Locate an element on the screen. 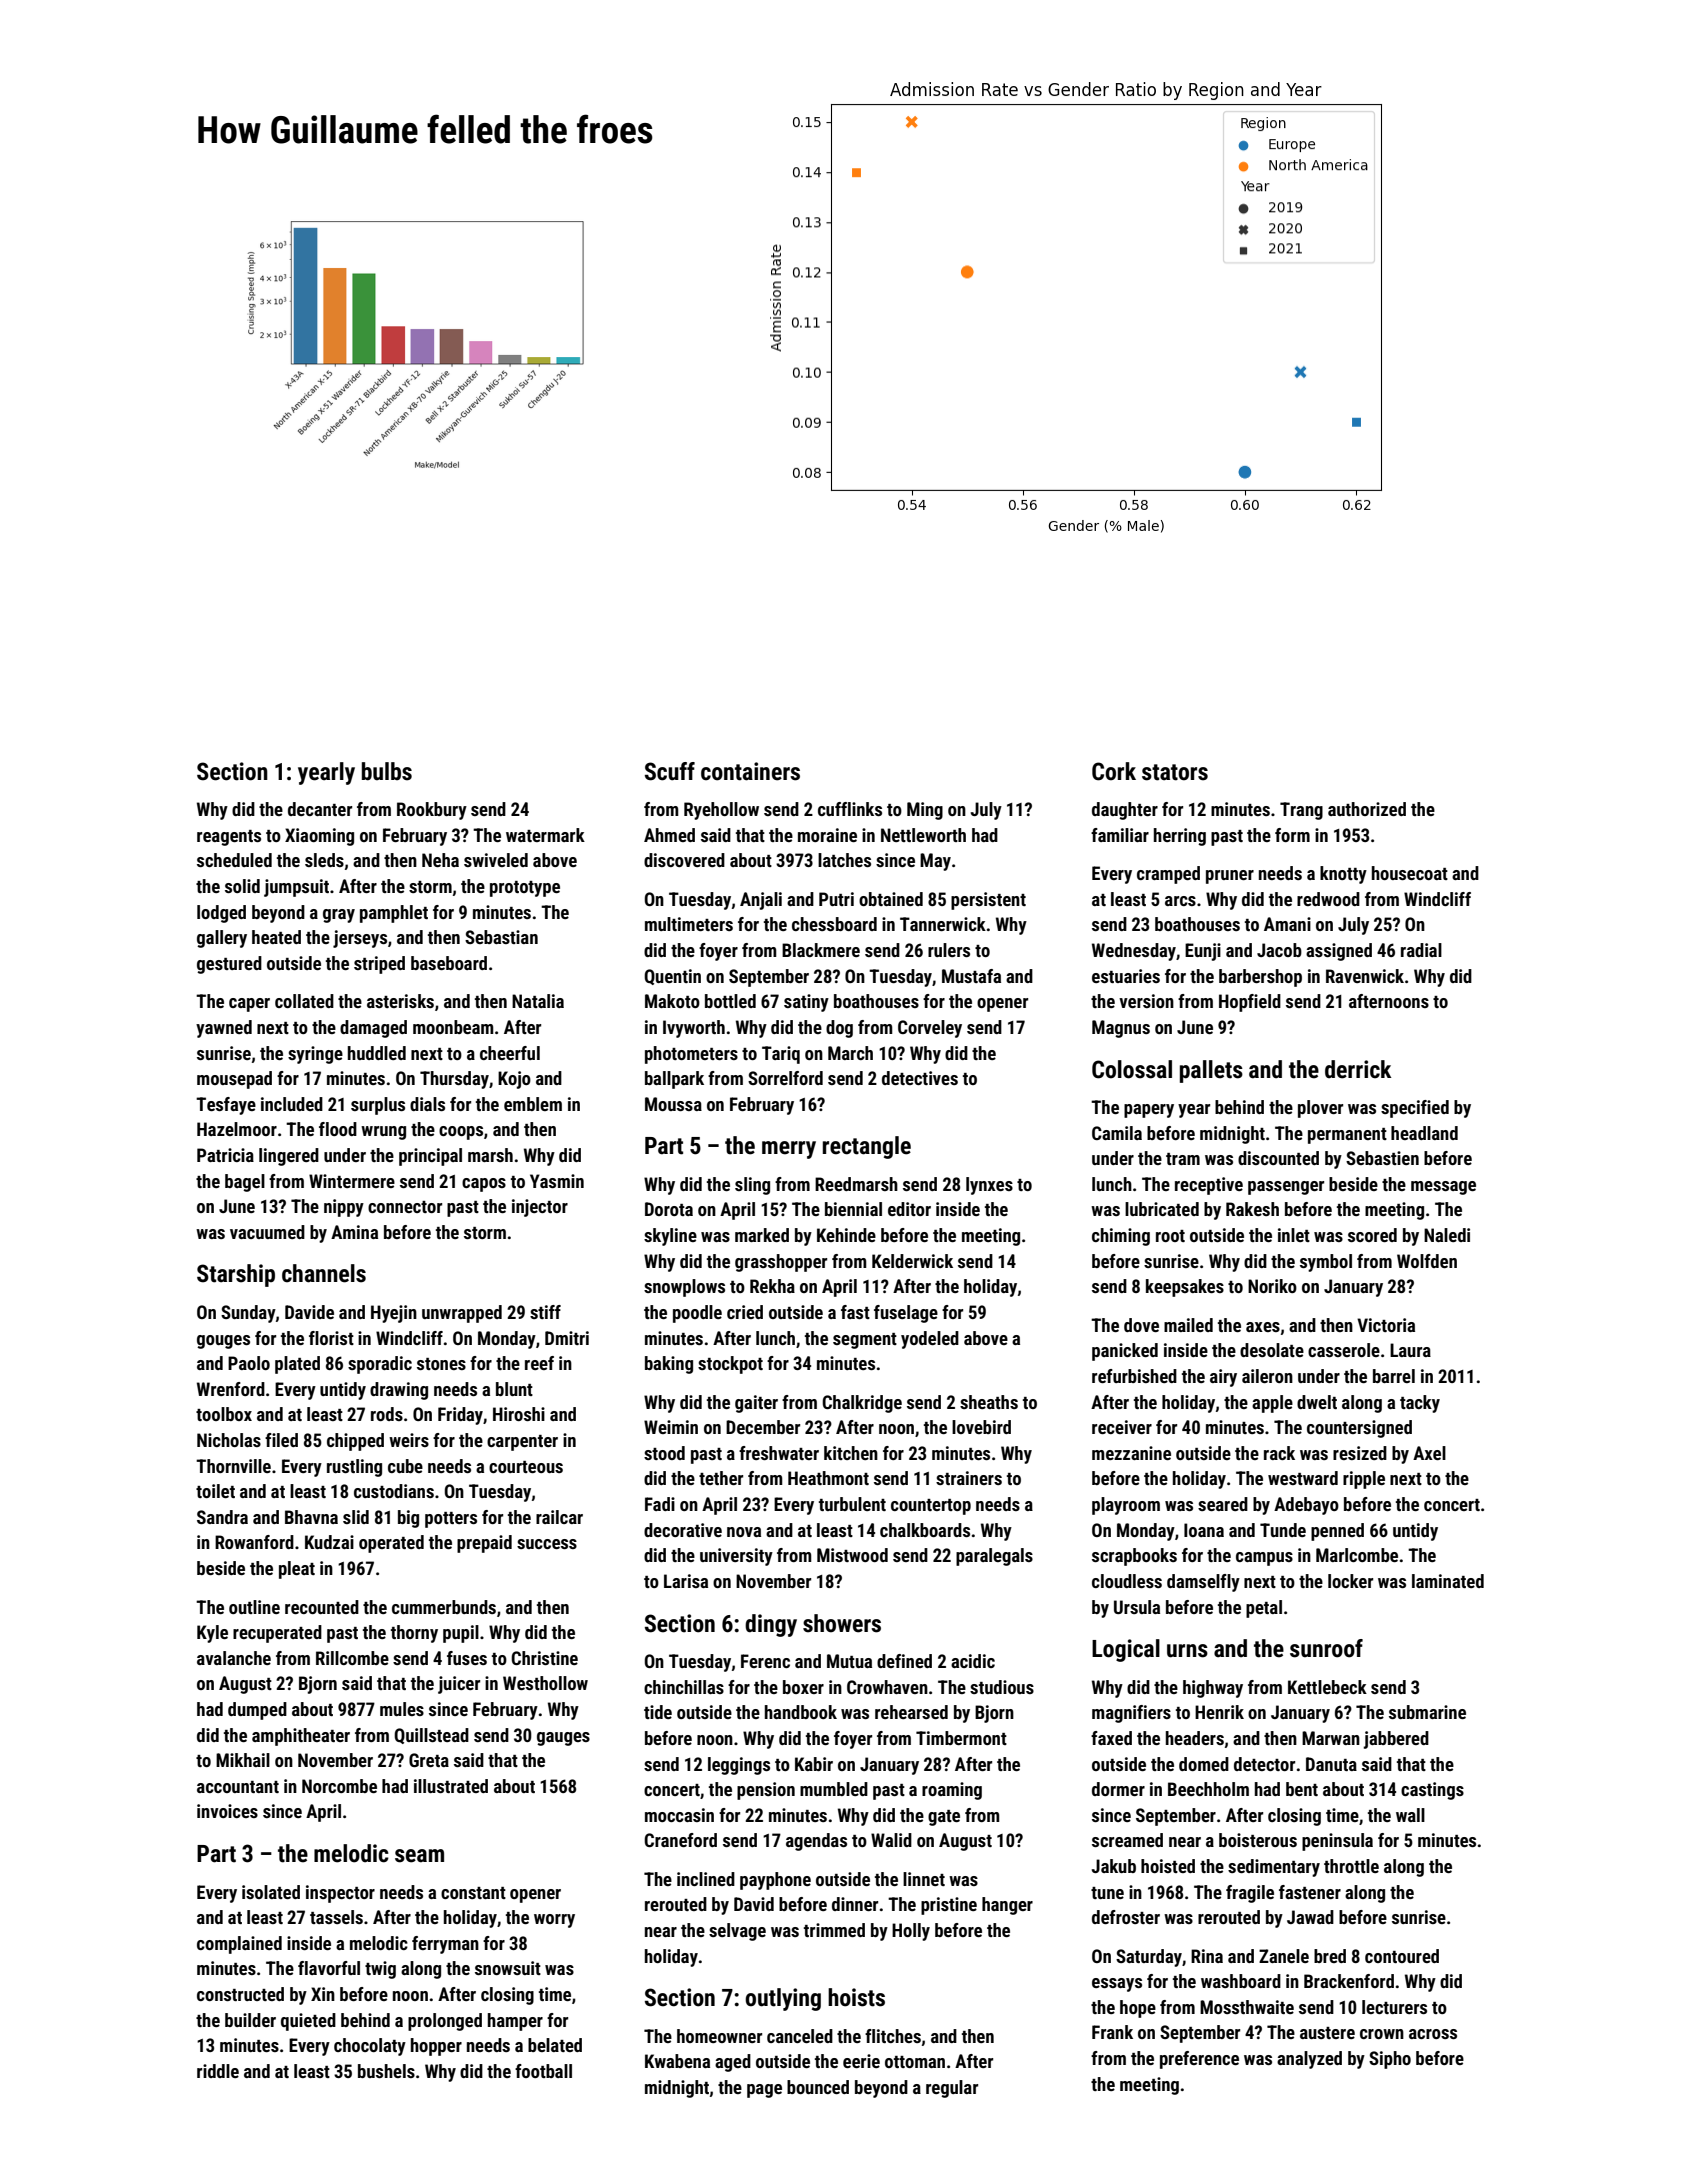  yawned is located at coordinates (224, 1029).
